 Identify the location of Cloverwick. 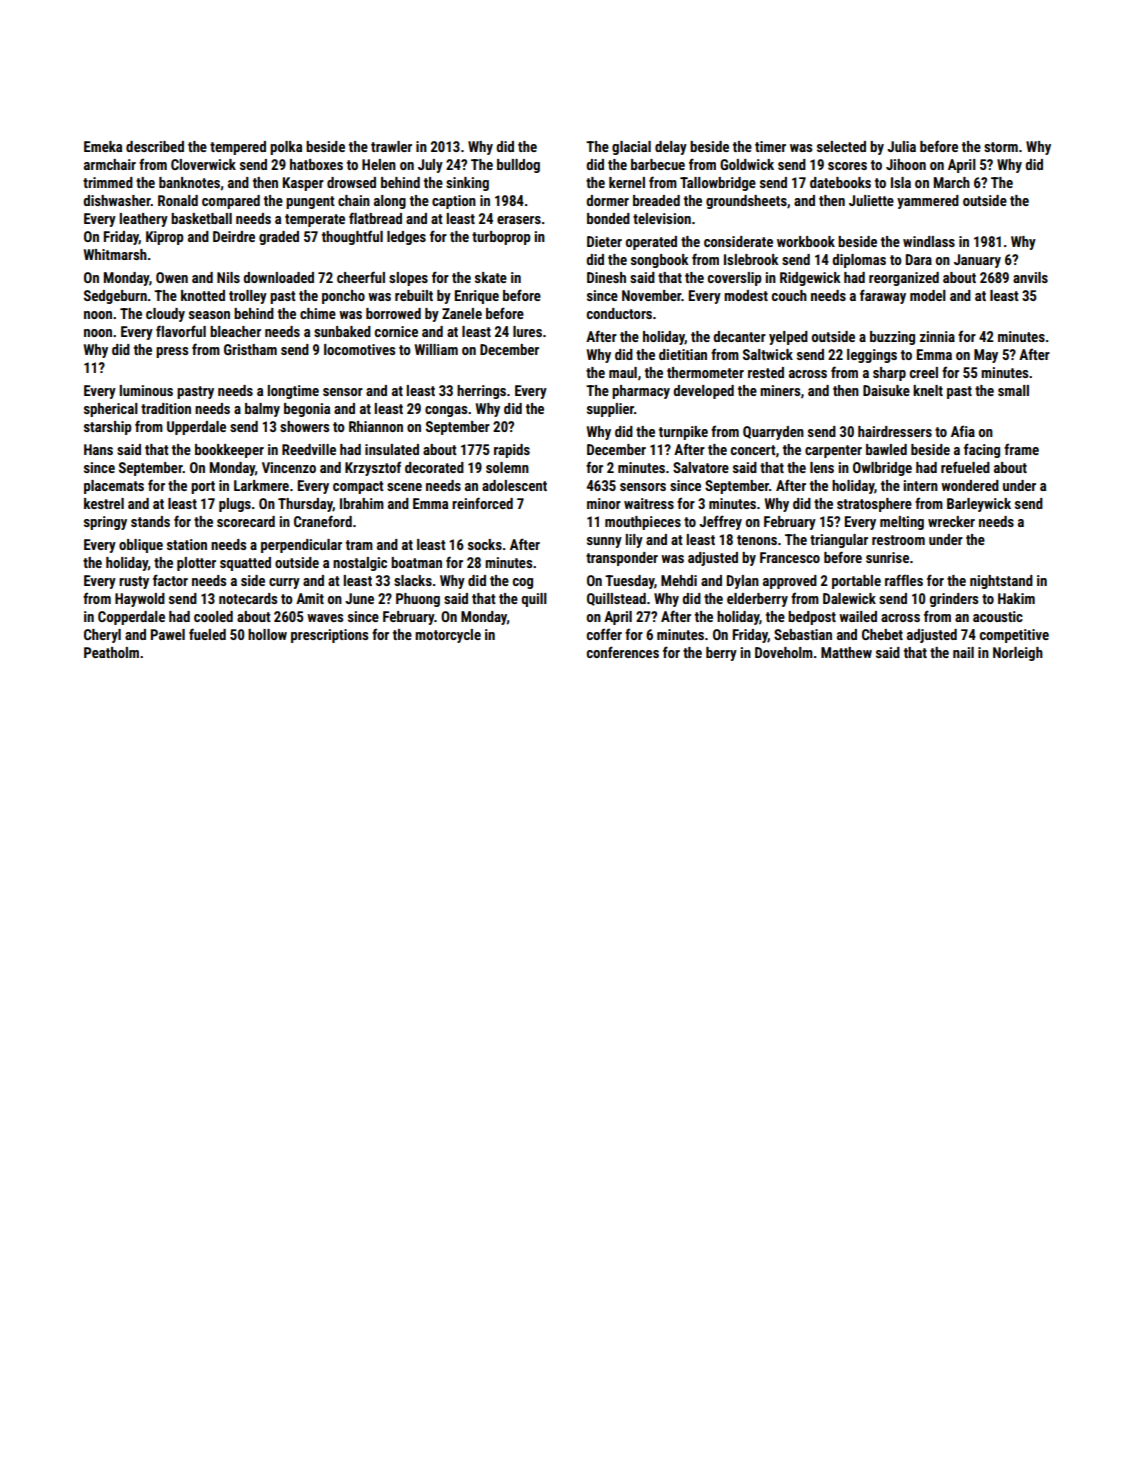
(203, 164).
